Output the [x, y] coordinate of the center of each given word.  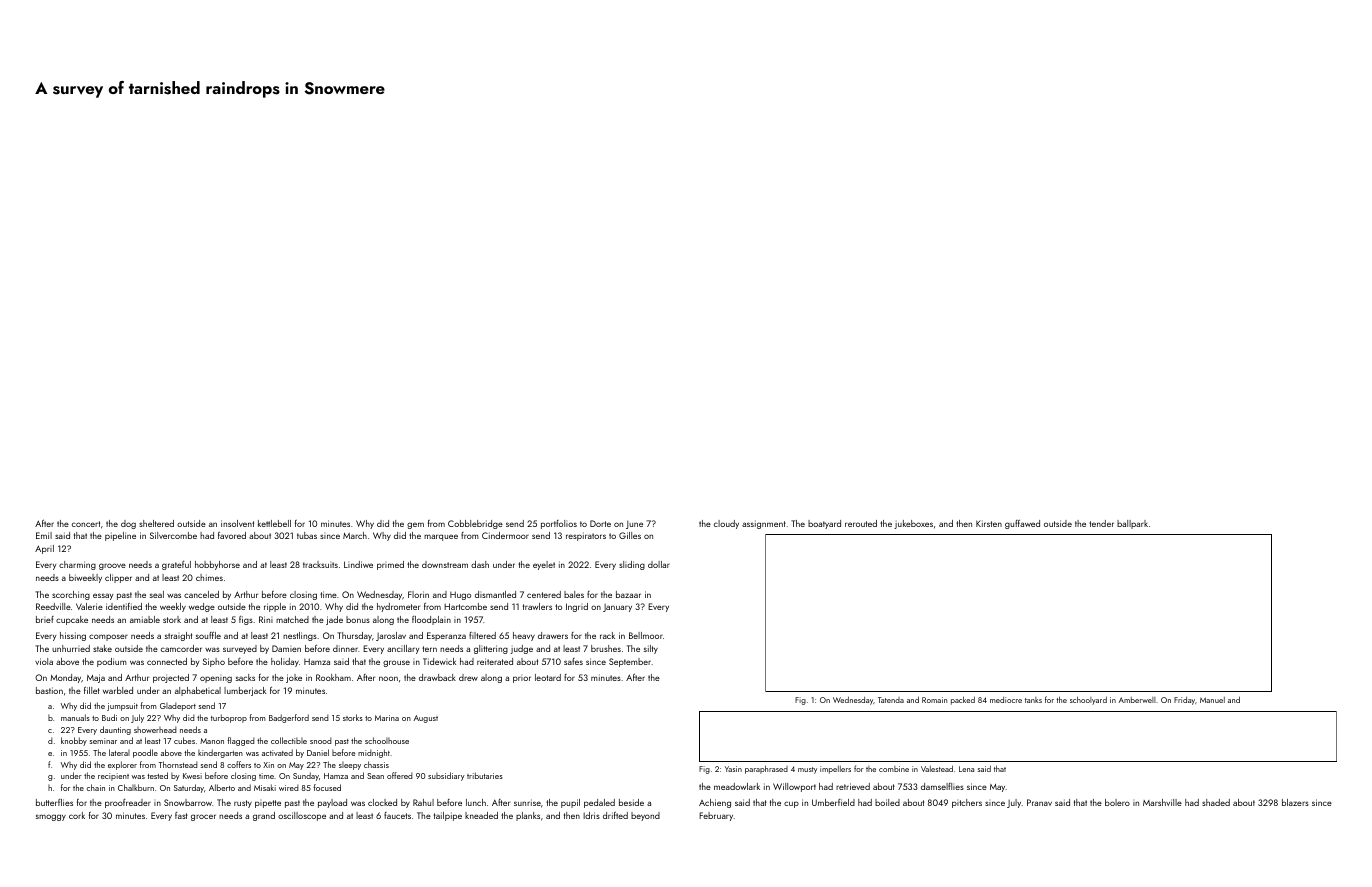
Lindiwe [358, 564]
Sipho [214, 662]
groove [112, 566]
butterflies [54, 802]
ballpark [1132, 524]
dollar [659, 564]
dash [480, 564]
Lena [966, 769]
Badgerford [289, 718]
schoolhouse [387, 740]
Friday [1184, 701]
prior [522, 679]
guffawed [1022, 524]
